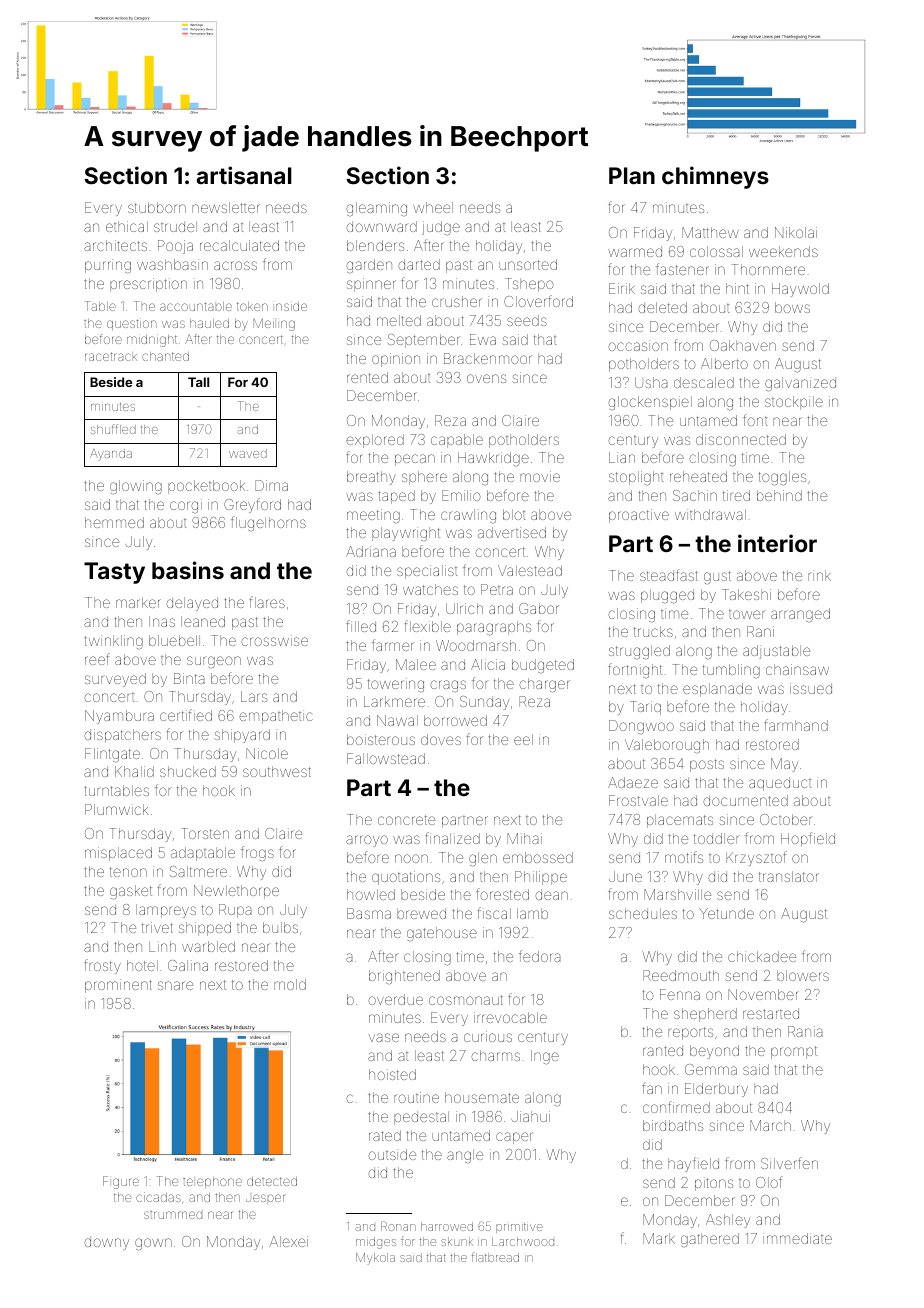 This image has width=924, height=1308. Describe the element at coordinates (551, 894) in the image. I see `dean` at that location.
